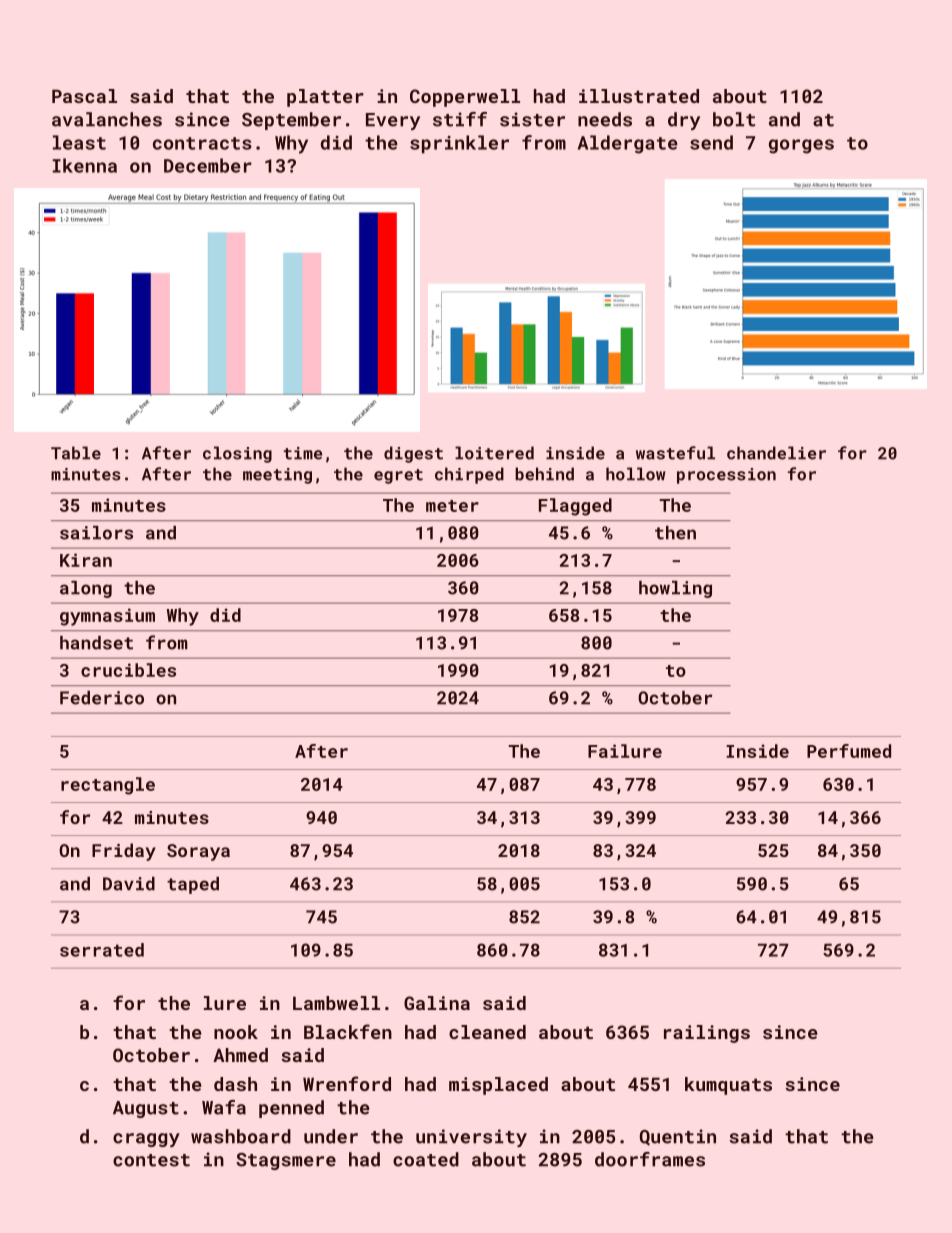 This document has width=952, height=1233. I want to click on illustrated, so click(639, 96).
